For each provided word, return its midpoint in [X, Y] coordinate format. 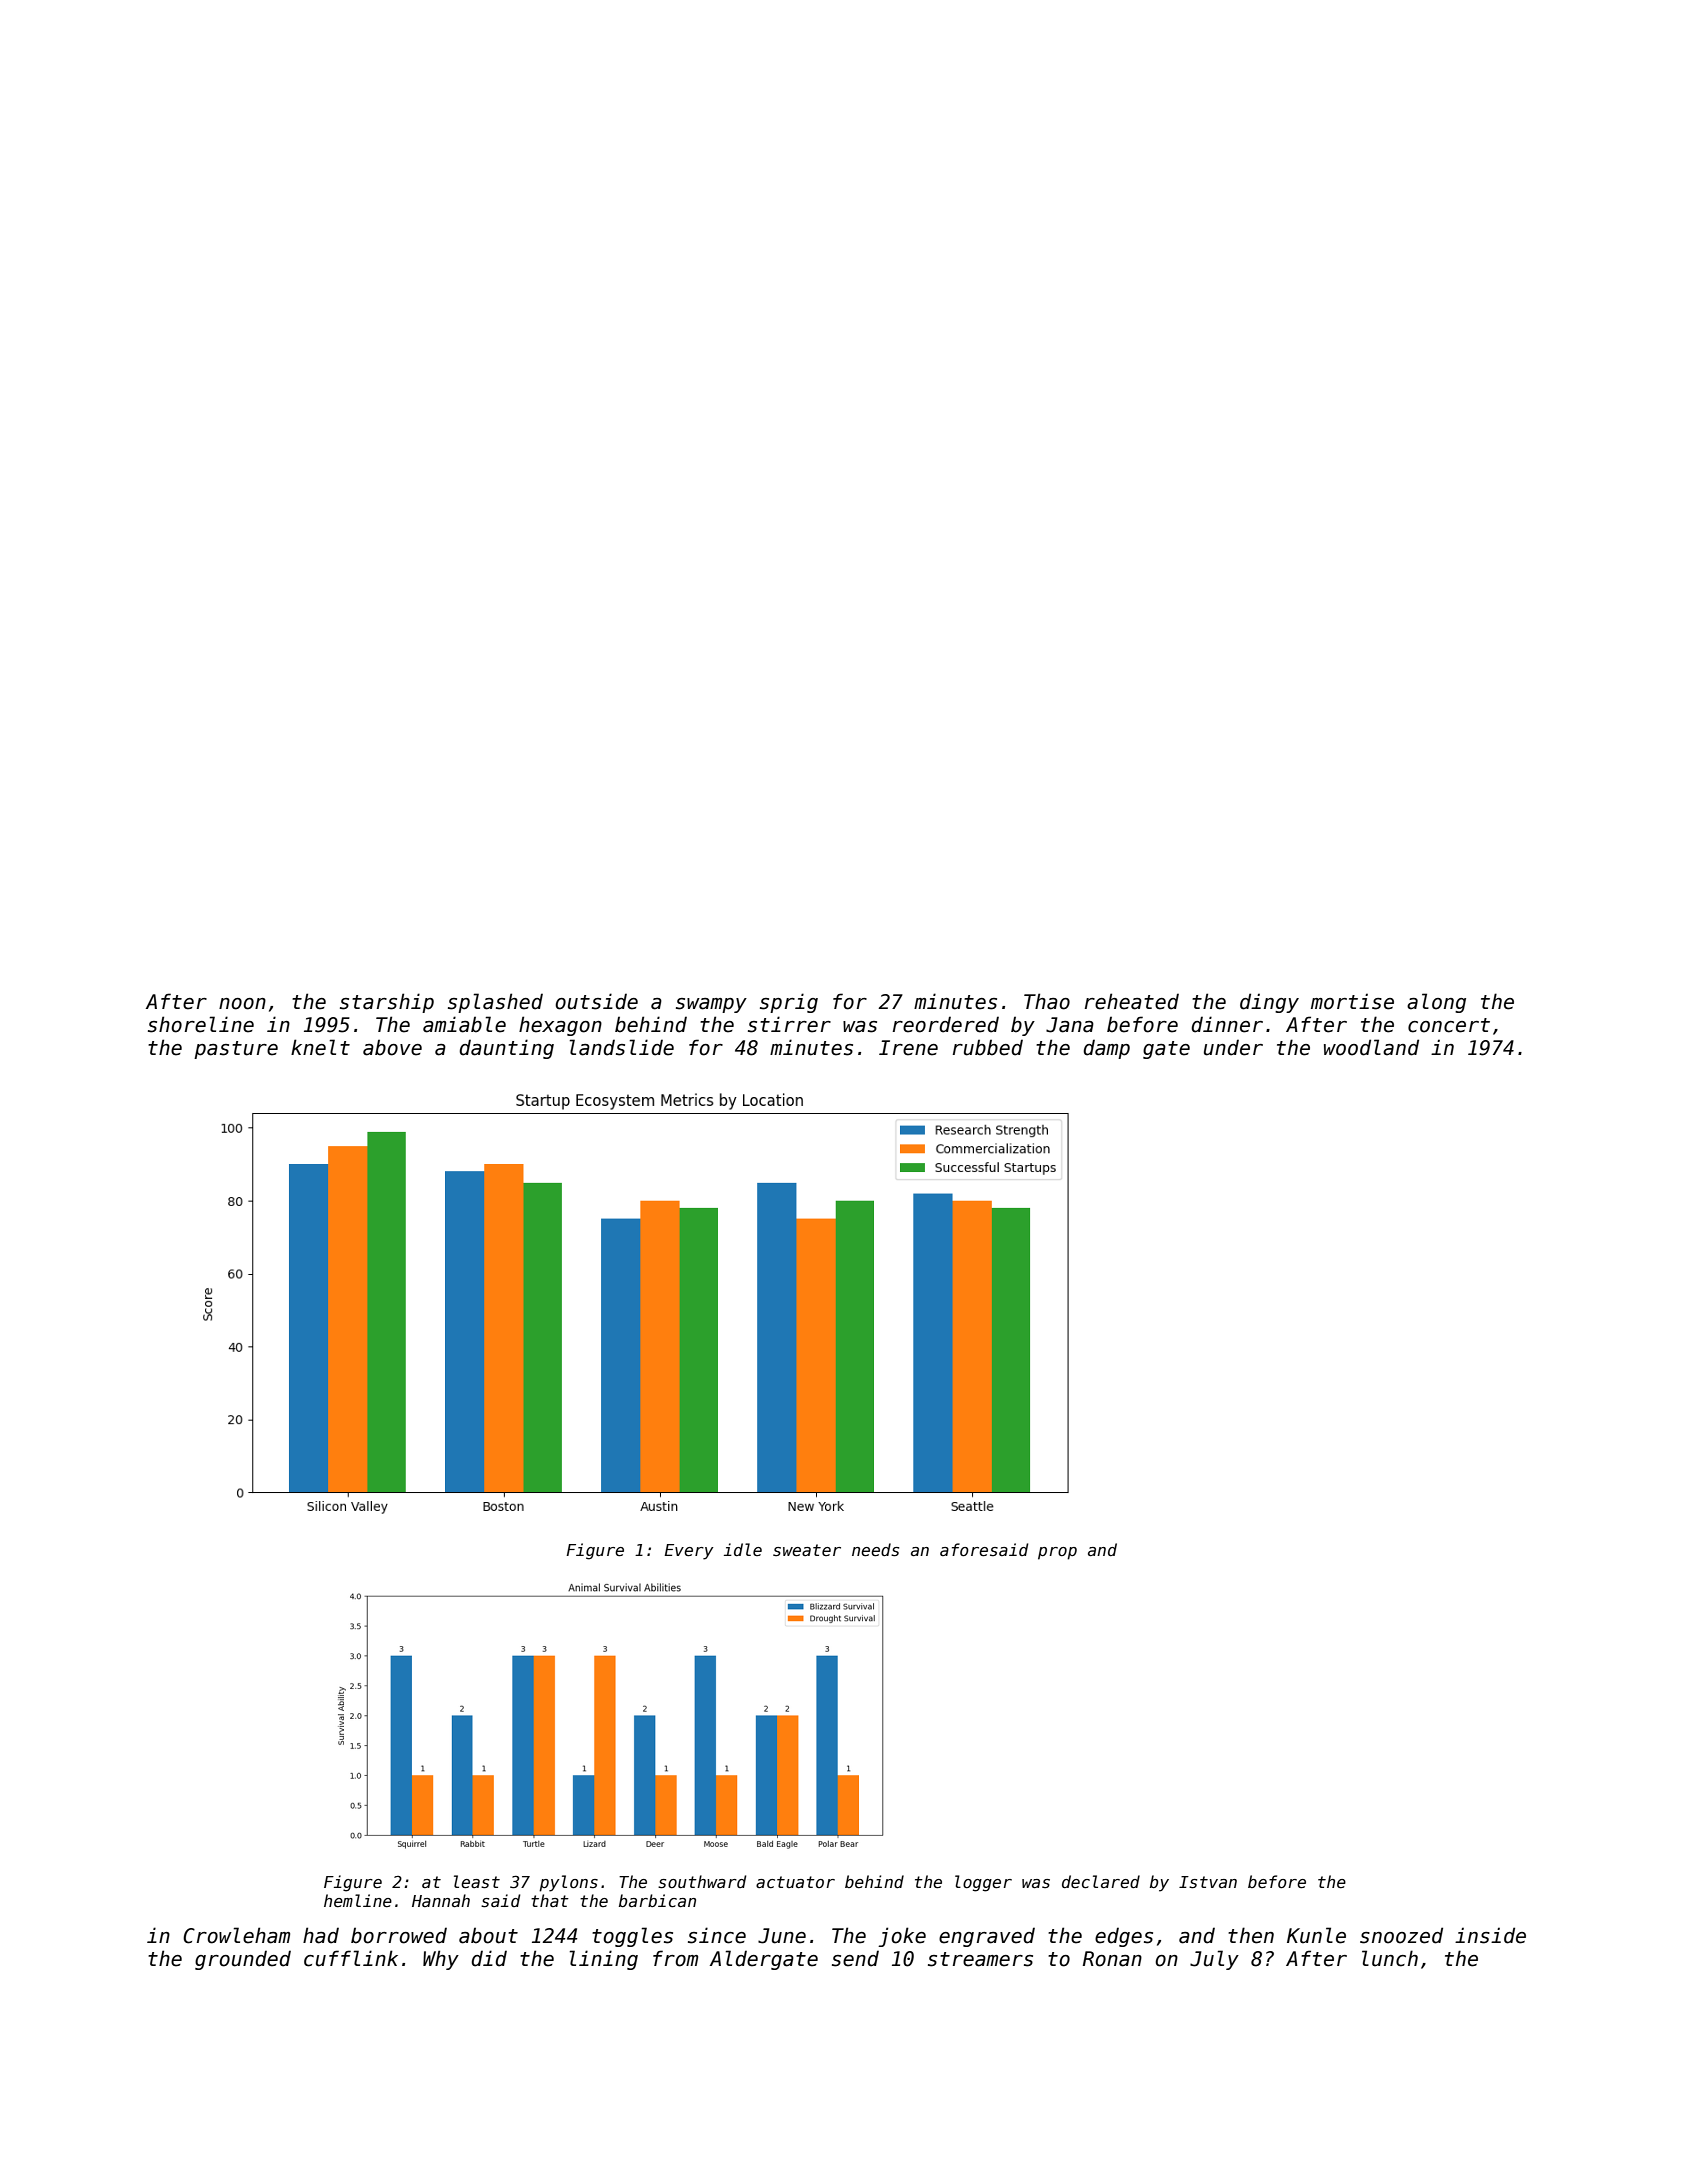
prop [1057, 1553]
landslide [621, 1047]
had [321, 1935]
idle [743, 1549]
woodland [1371, 1047]
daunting [506, 1049]
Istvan [1208, 1882]
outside [596, 1001]
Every [689, 1552]
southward [702, 1882]
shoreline [201, 1024]
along [1436, 1003]
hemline [358, 1900]
